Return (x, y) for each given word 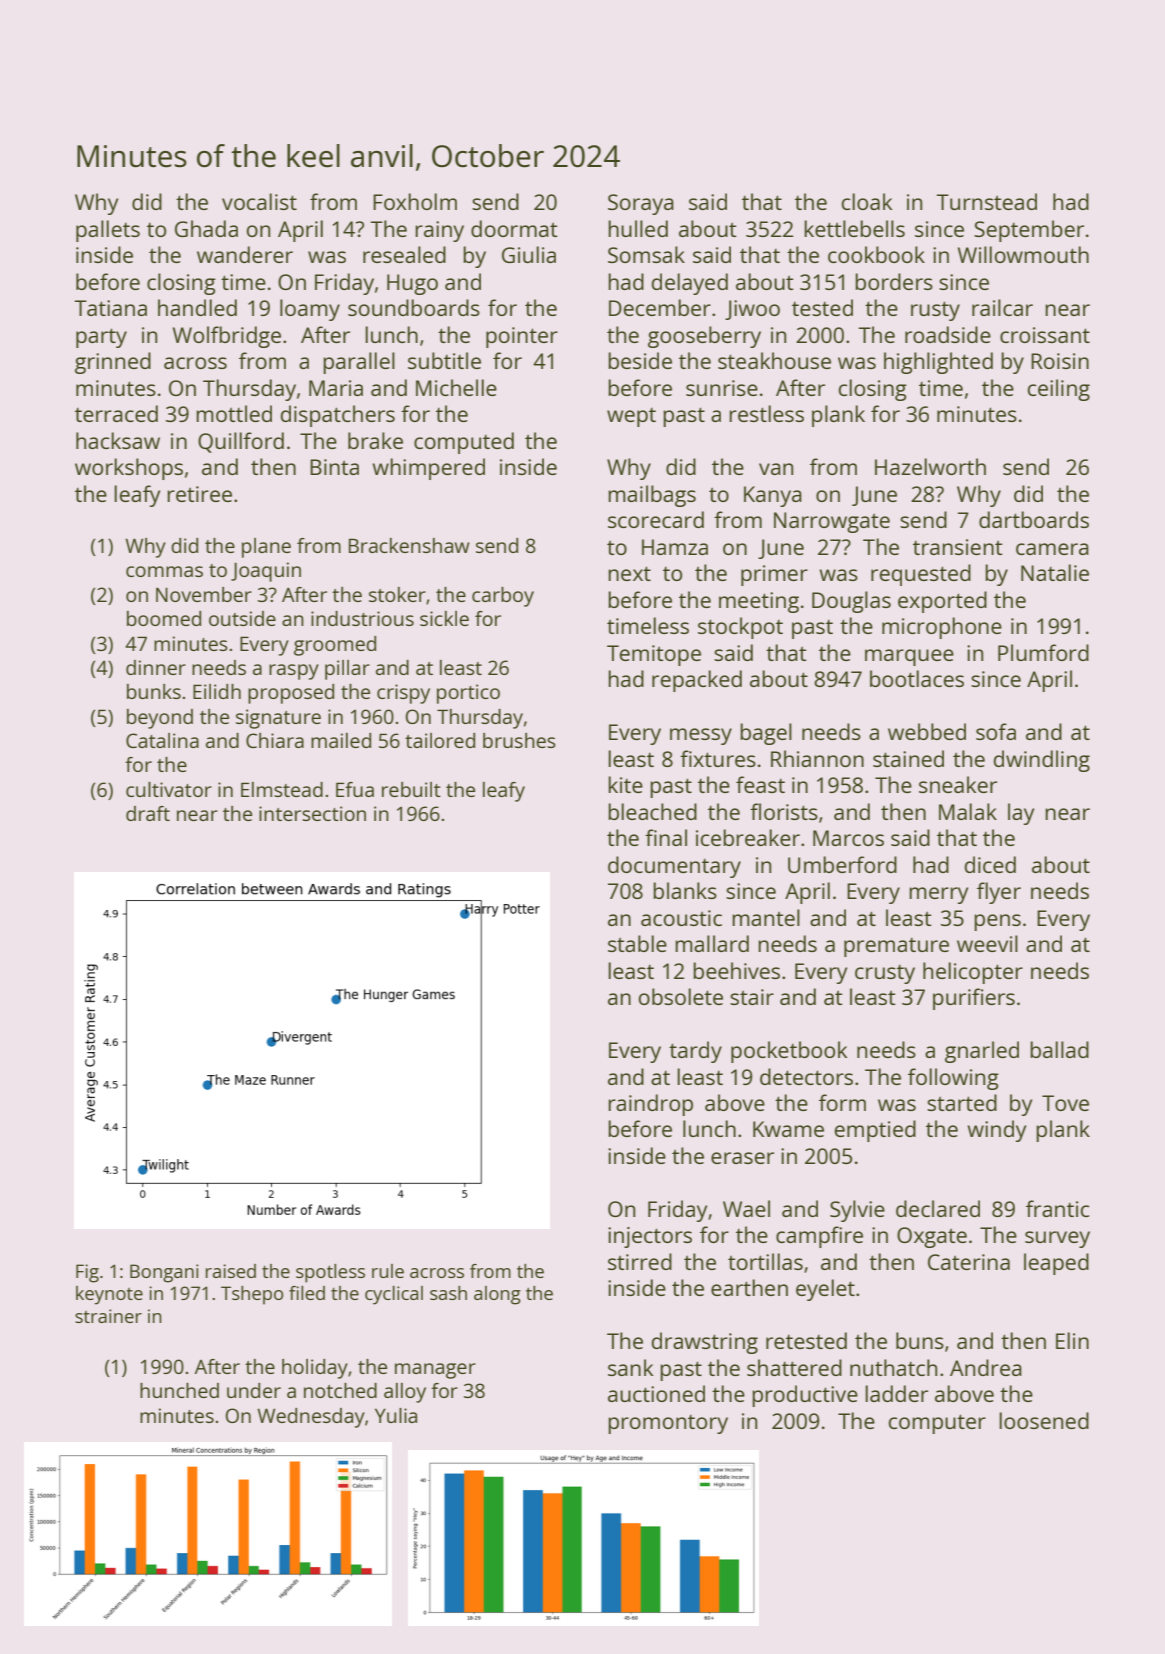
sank (630, 1367)
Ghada (206, 228)
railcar (1002, 307)
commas (164, 571)
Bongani (164, 1273)
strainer (108, 1316)
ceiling (1059, 390)
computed (464, 443)
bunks (154, 691)
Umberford (842, 864)
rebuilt (411, 789)
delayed (690, 284)
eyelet (825, 1290)
